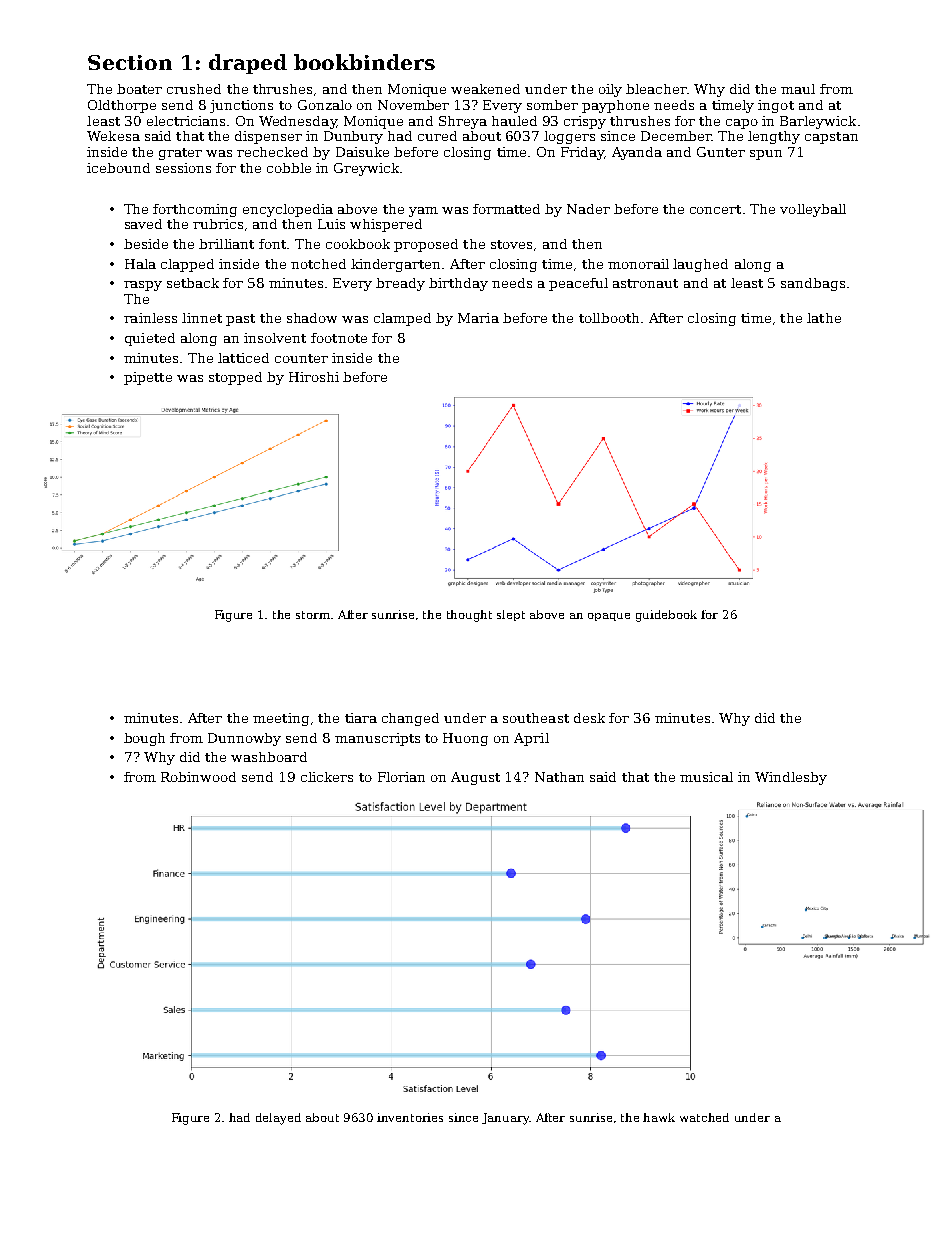 The height and width of the page is (1233, 952). I want to click on lathe, so click(824, 318).
